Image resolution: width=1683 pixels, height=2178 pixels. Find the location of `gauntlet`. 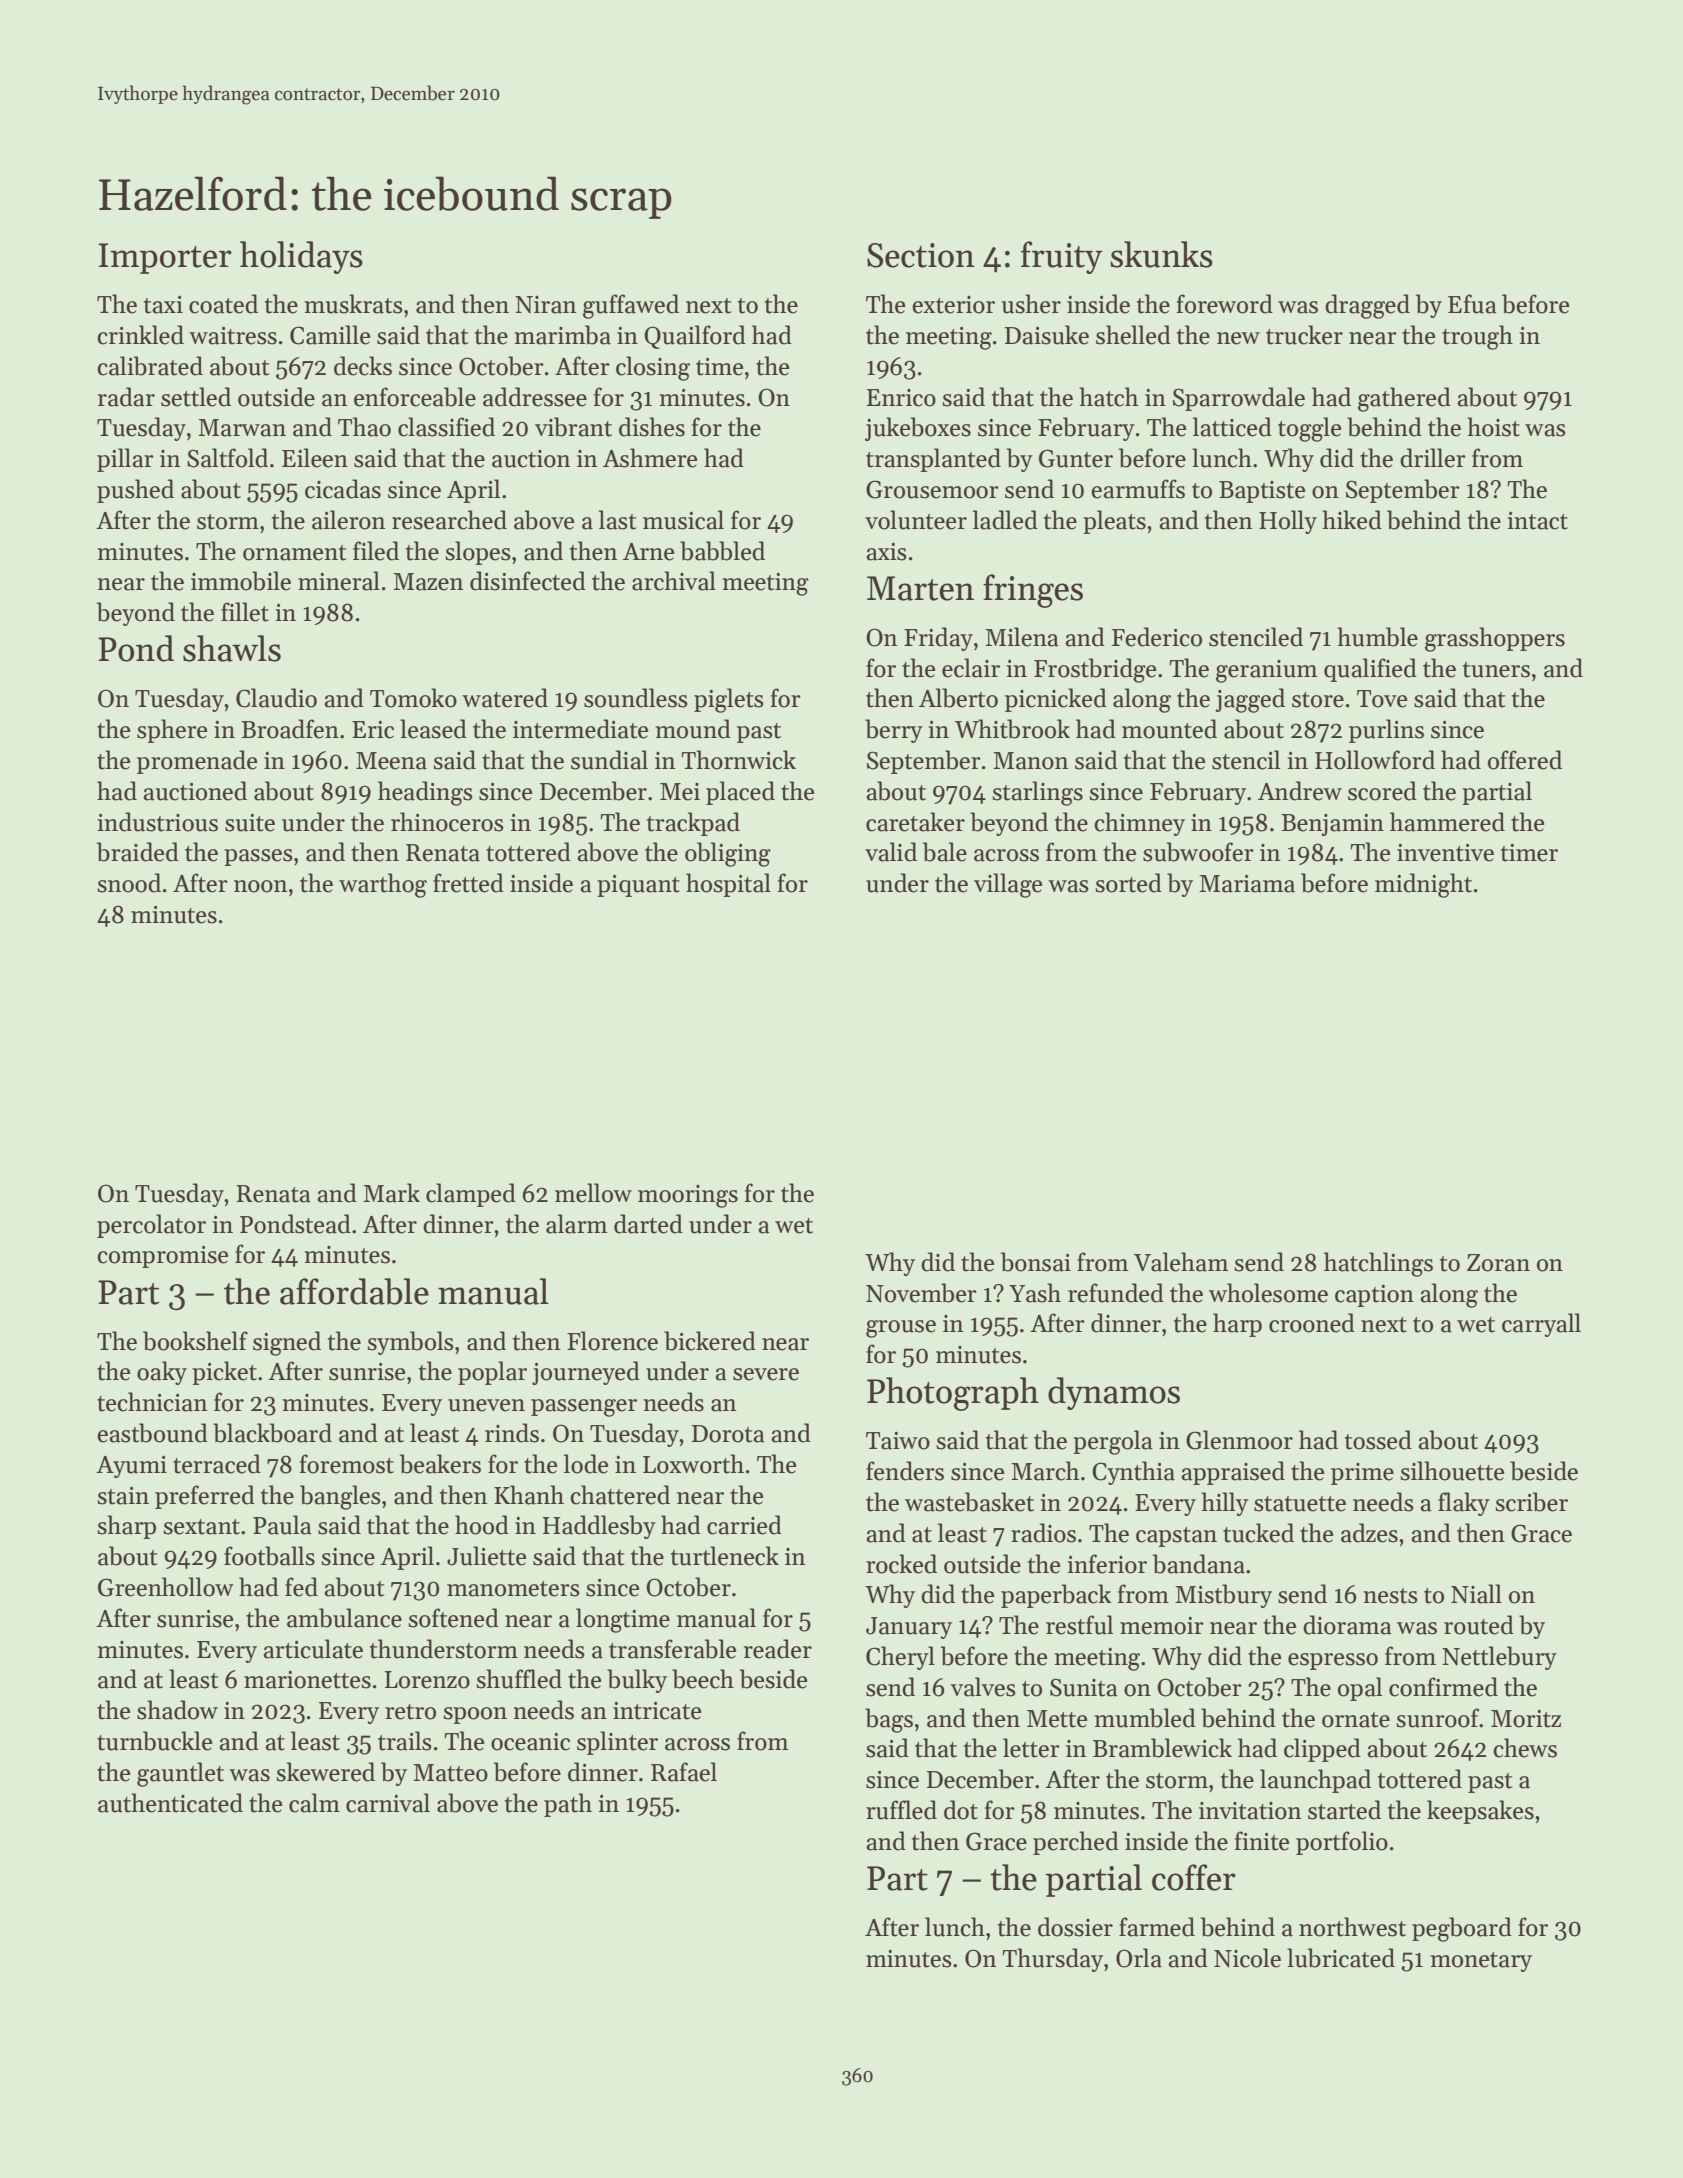

gauntlet is located at coordinates (180, 1774).
